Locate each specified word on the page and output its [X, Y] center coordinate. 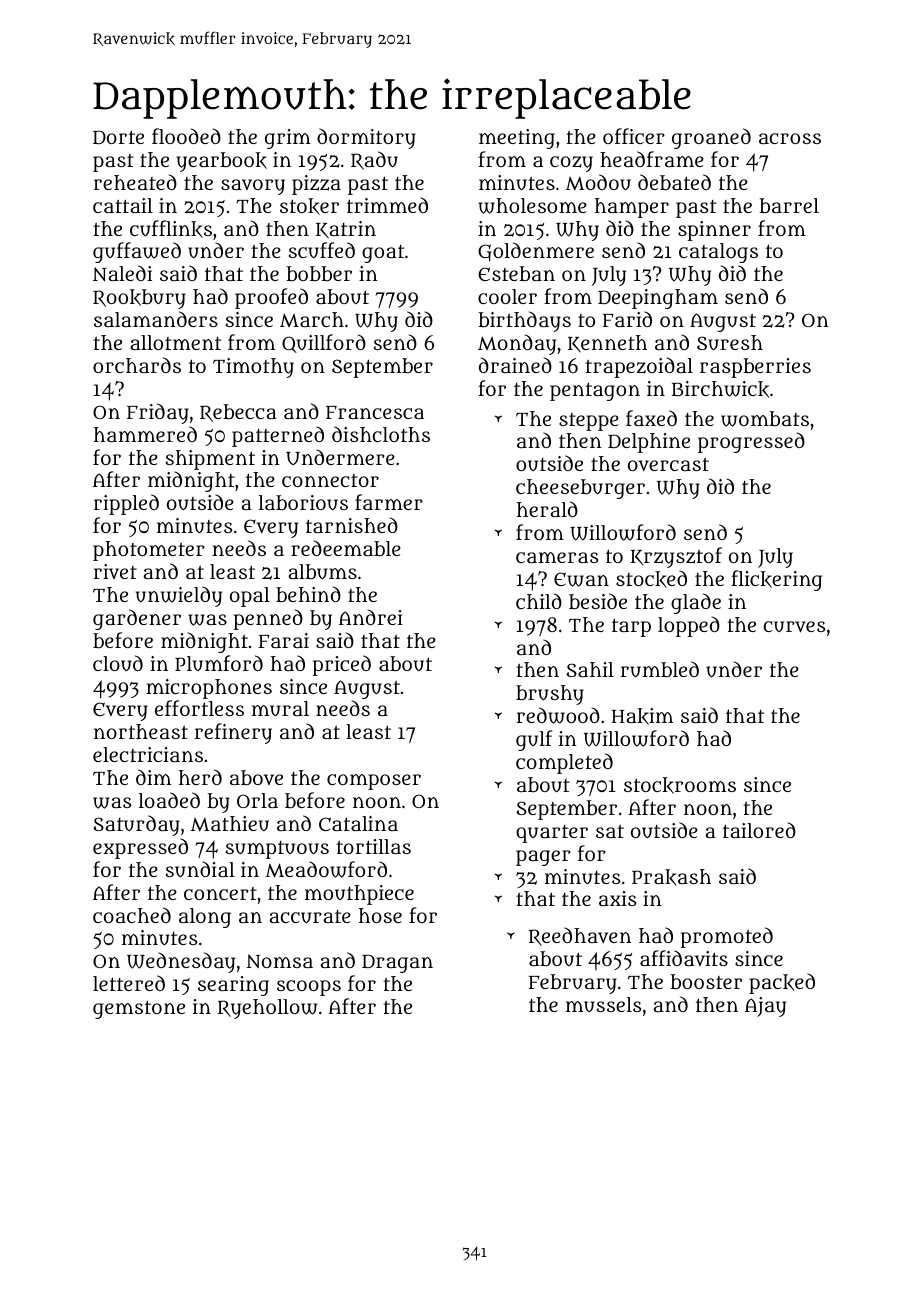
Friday [158, 413]
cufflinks [171, 229]
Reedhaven [580, 936]
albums [322, 572]
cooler [507, 296]
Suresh [730, 343]
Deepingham [658, 299]
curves [794, 627]
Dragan [397, 963]
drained [515, 365]
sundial [200, 869]
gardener [137, 619]
